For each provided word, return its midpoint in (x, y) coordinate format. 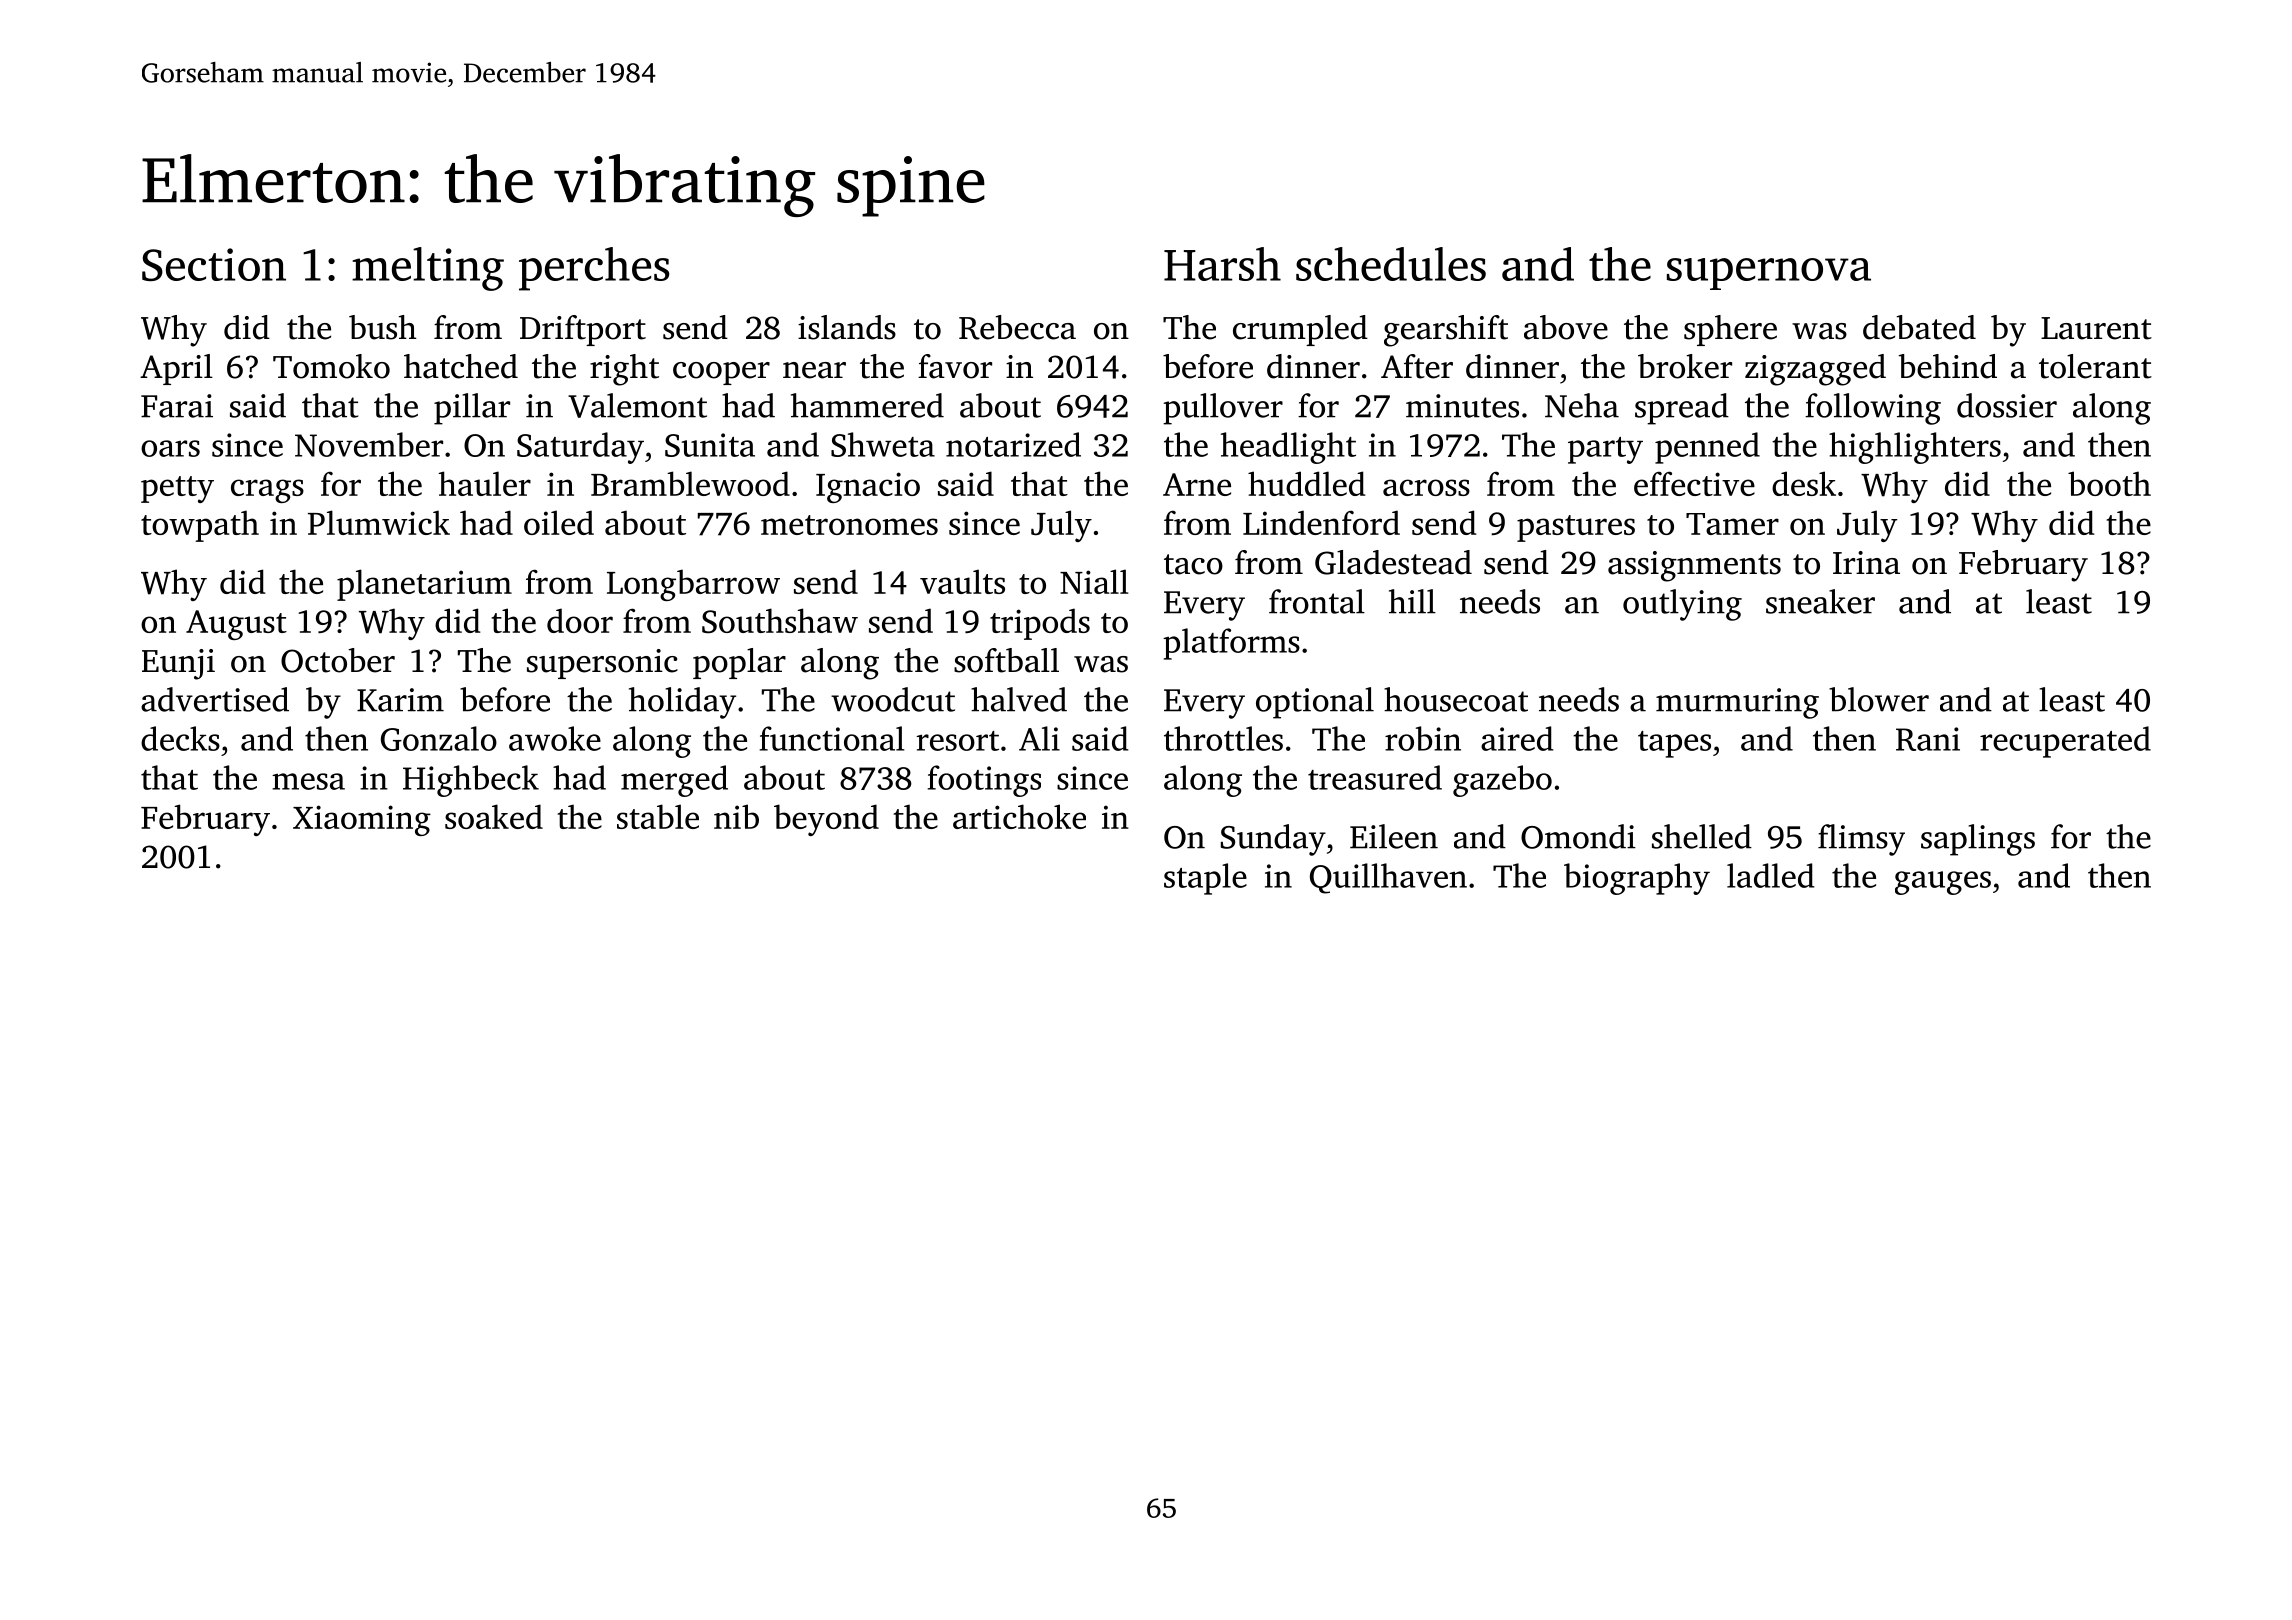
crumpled (1300, 330)
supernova (1769, 274)
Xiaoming (362, 820)
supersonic (602, 664)
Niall (1094, 581)
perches (594, 269)
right (624, 370)
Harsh (1222, 264)
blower (1879, 699)
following (1873, 409)
